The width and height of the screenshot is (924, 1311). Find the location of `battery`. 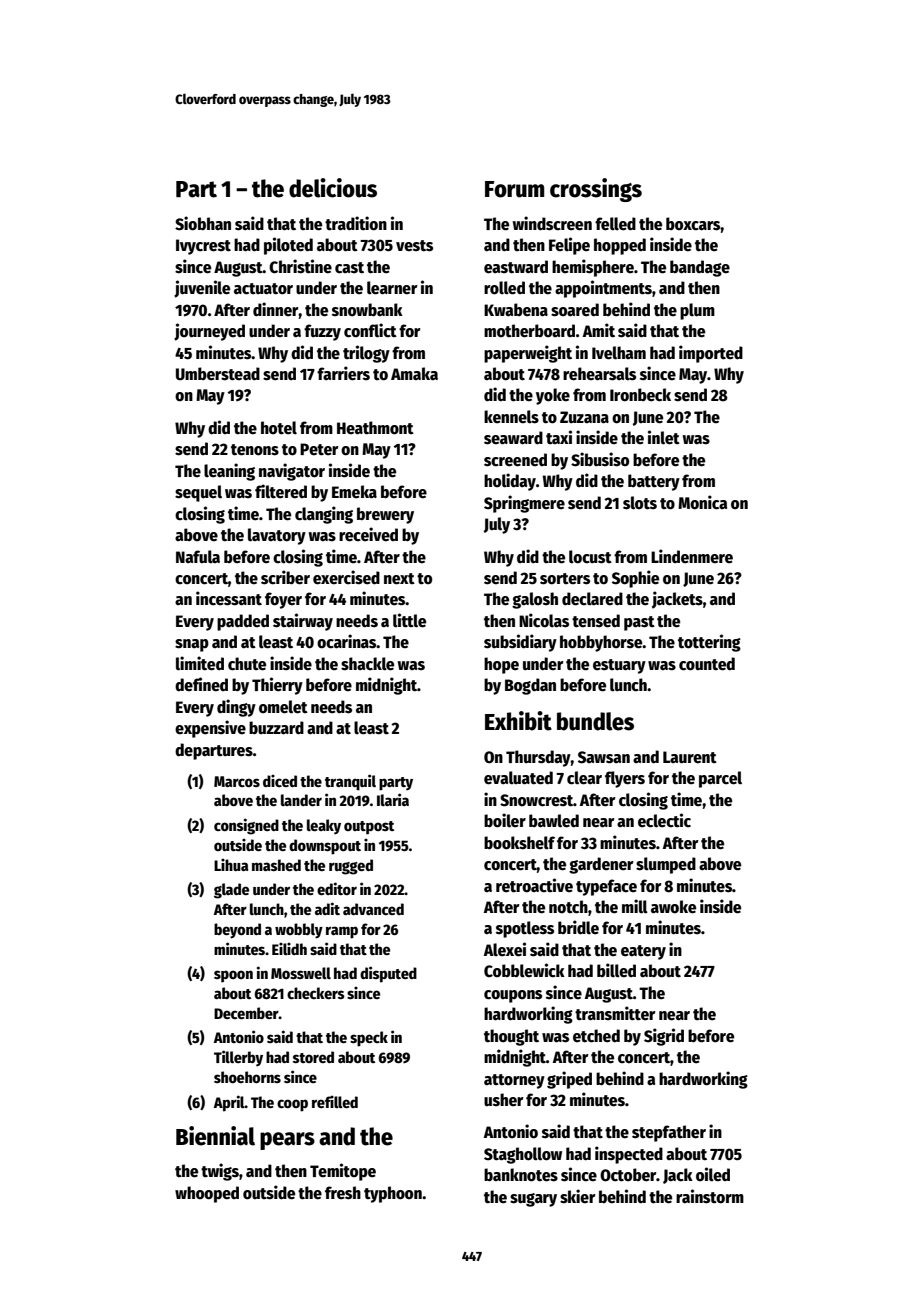

battery is located at coordinates (654, 482).
